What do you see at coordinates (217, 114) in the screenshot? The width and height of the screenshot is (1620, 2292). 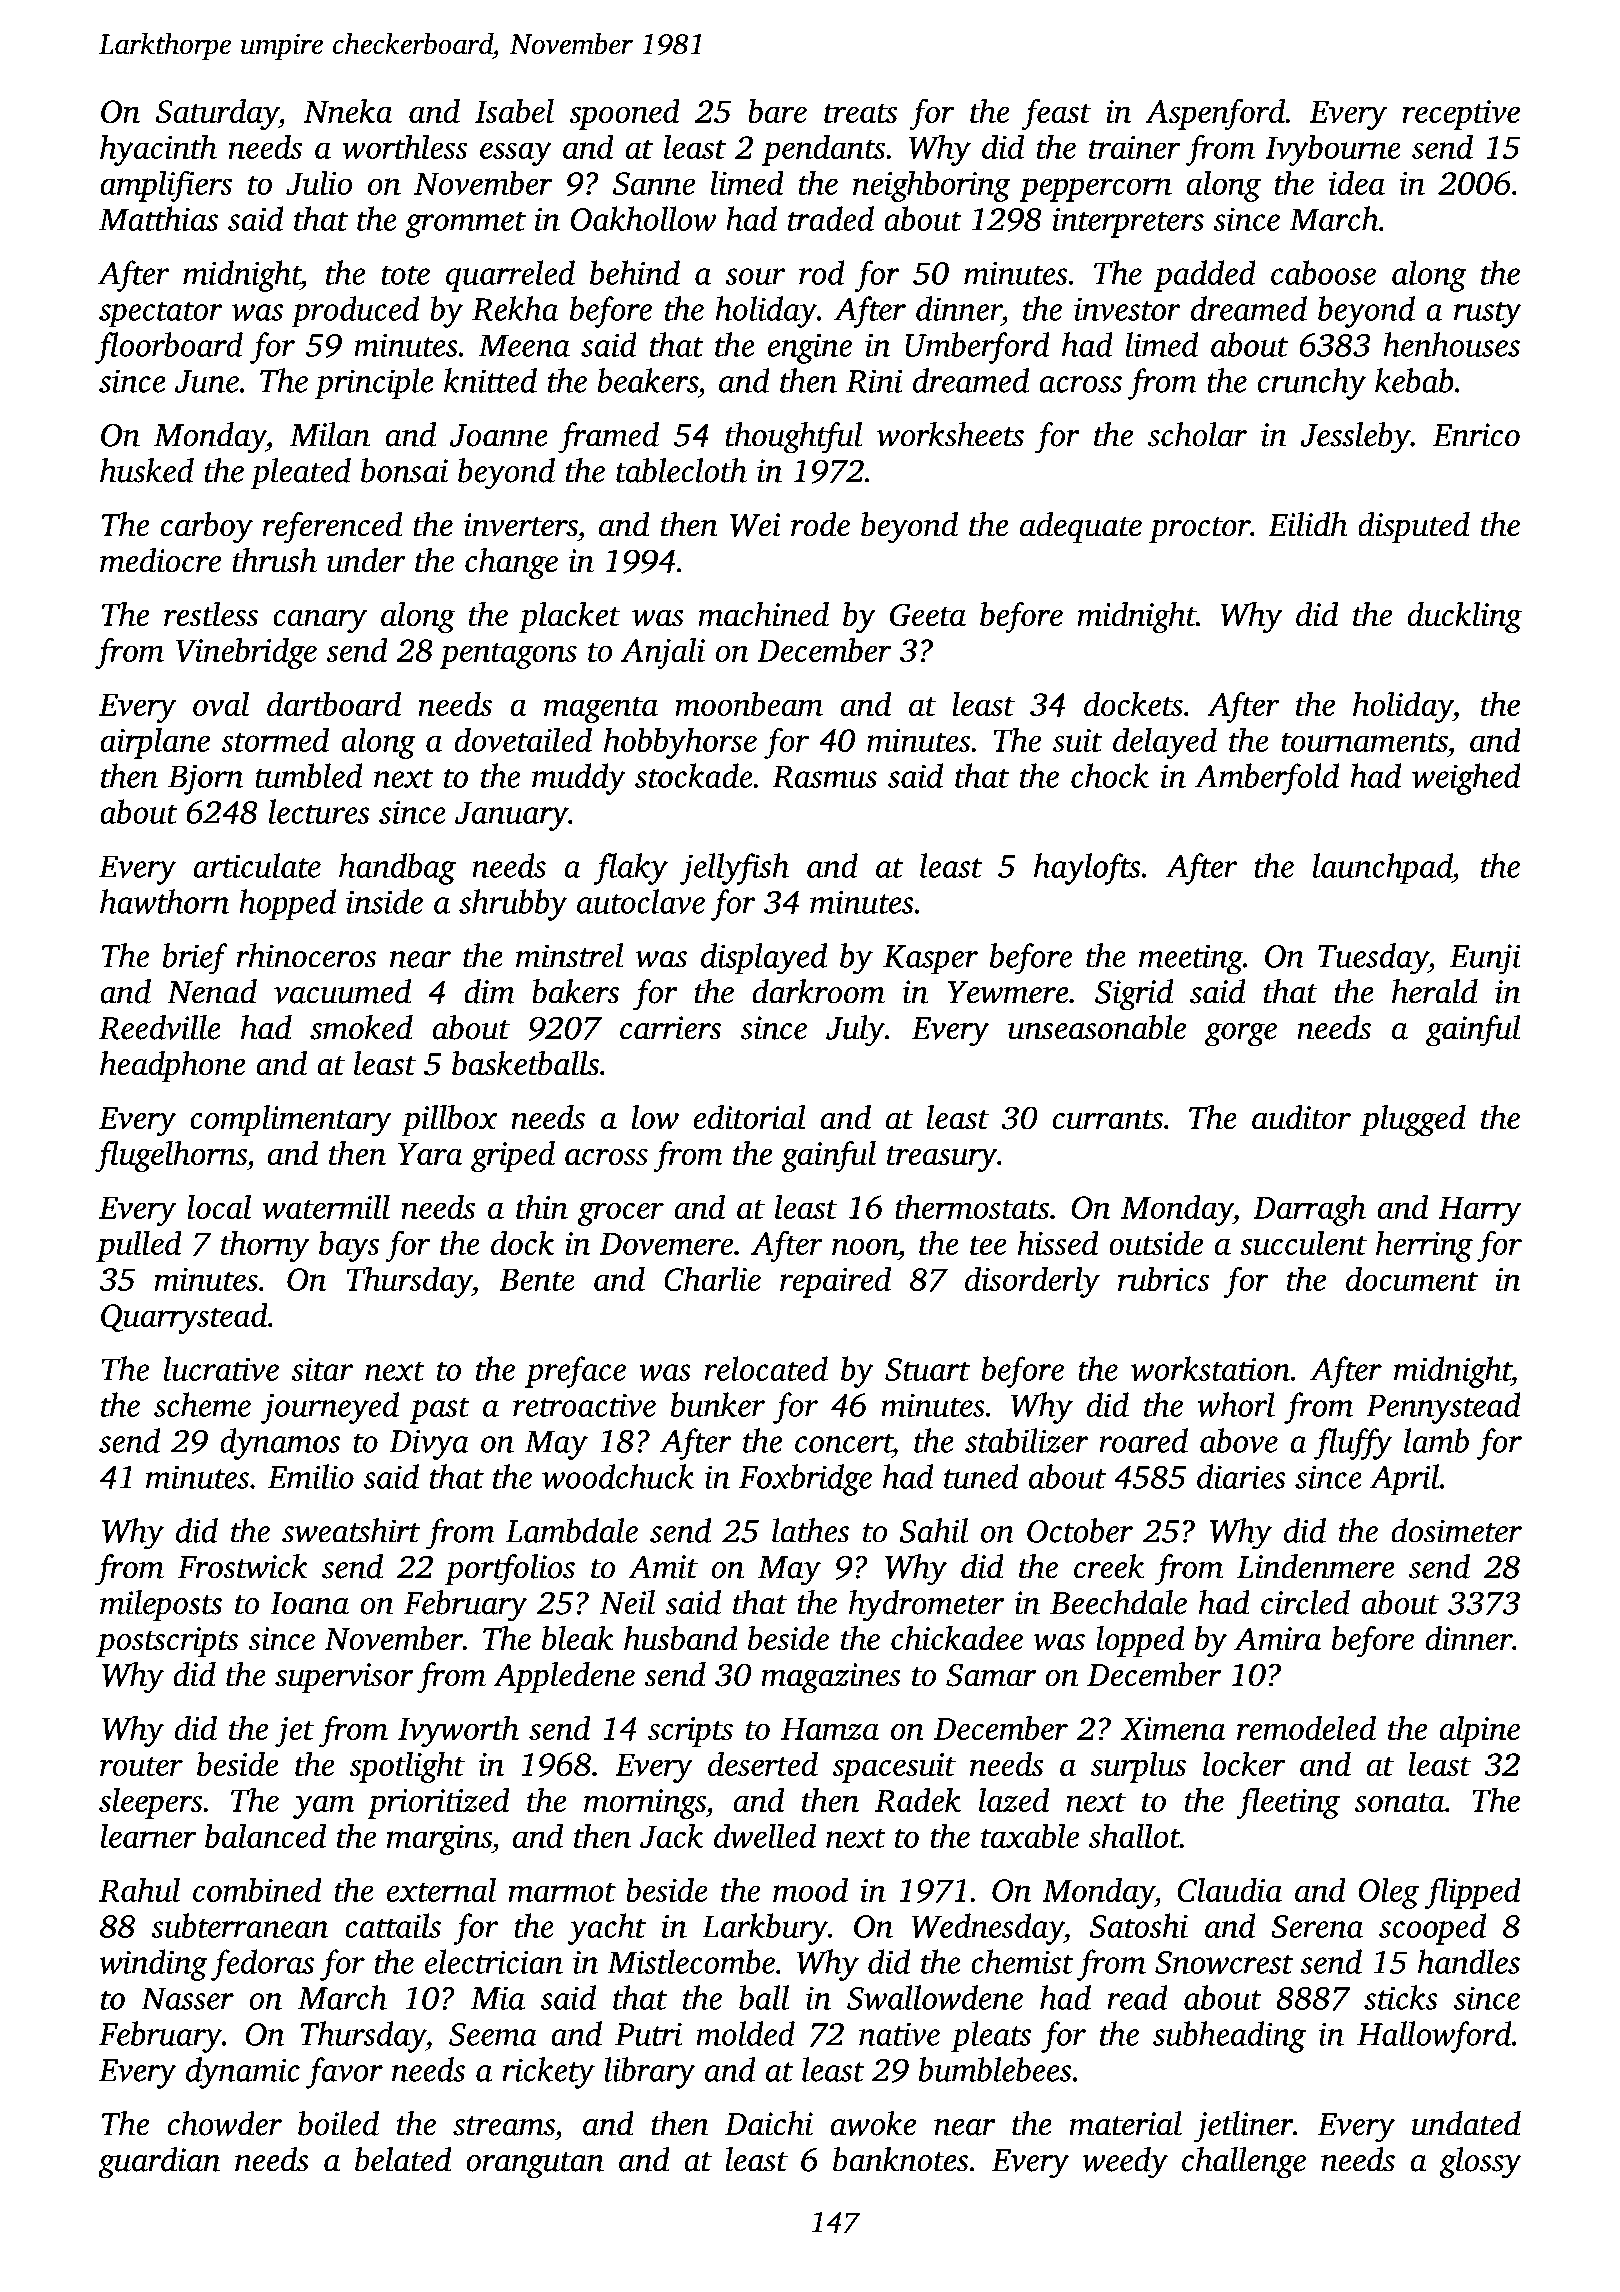 I see `Saturday` at bounding box center [217, 114].
